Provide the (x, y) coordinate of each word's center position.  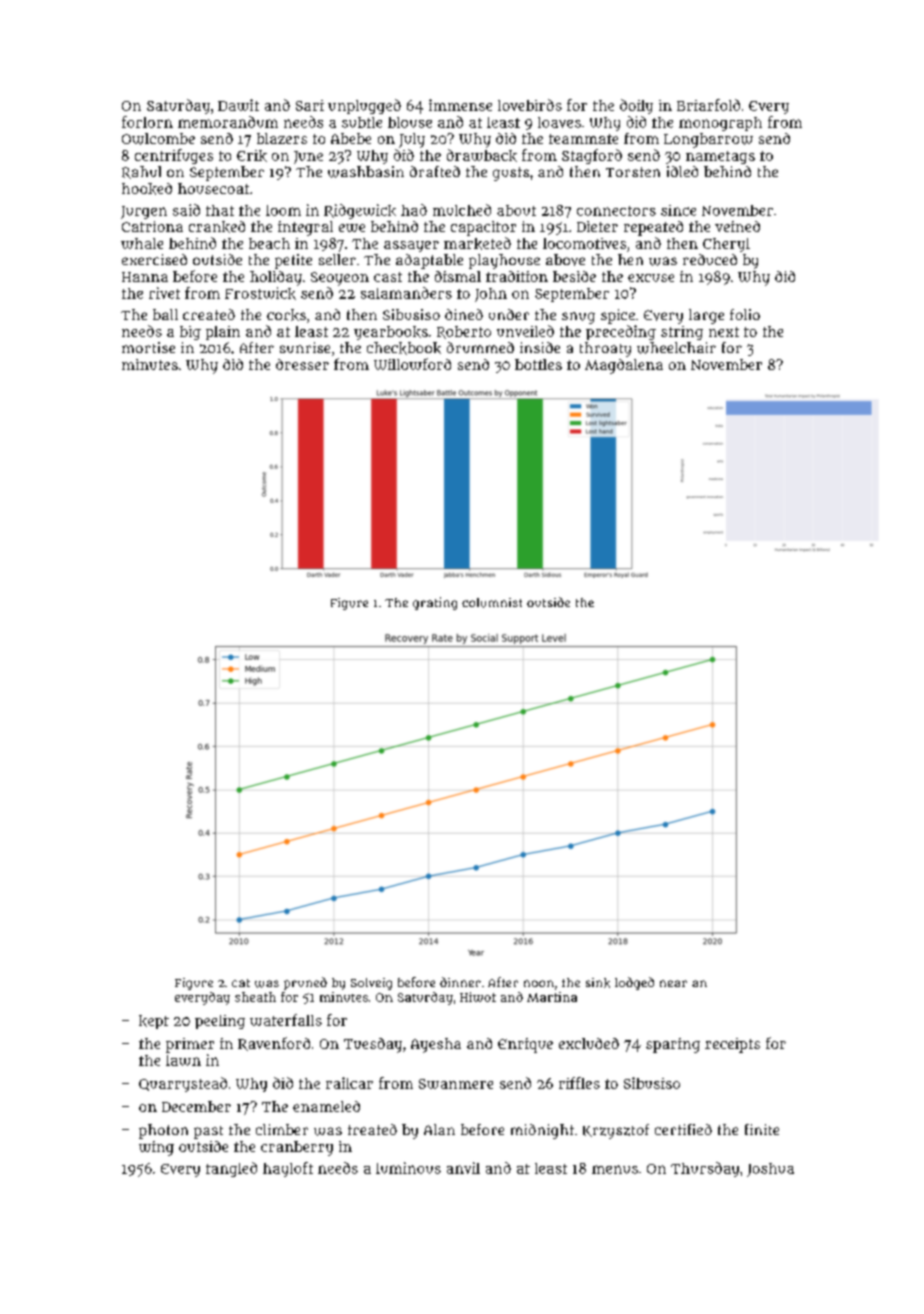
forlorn (147, 122)
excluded (589, 1043)
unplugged (364, 106)
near (673, 983)
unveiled (525, 331)
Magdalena (624, 366)
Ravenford (274, 1044)
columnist (492, 603)
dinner (460, 982)
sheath (255, 997)
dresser (302, 364)
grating (435, 603)
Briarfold (708, 105)
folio (745, 314)
